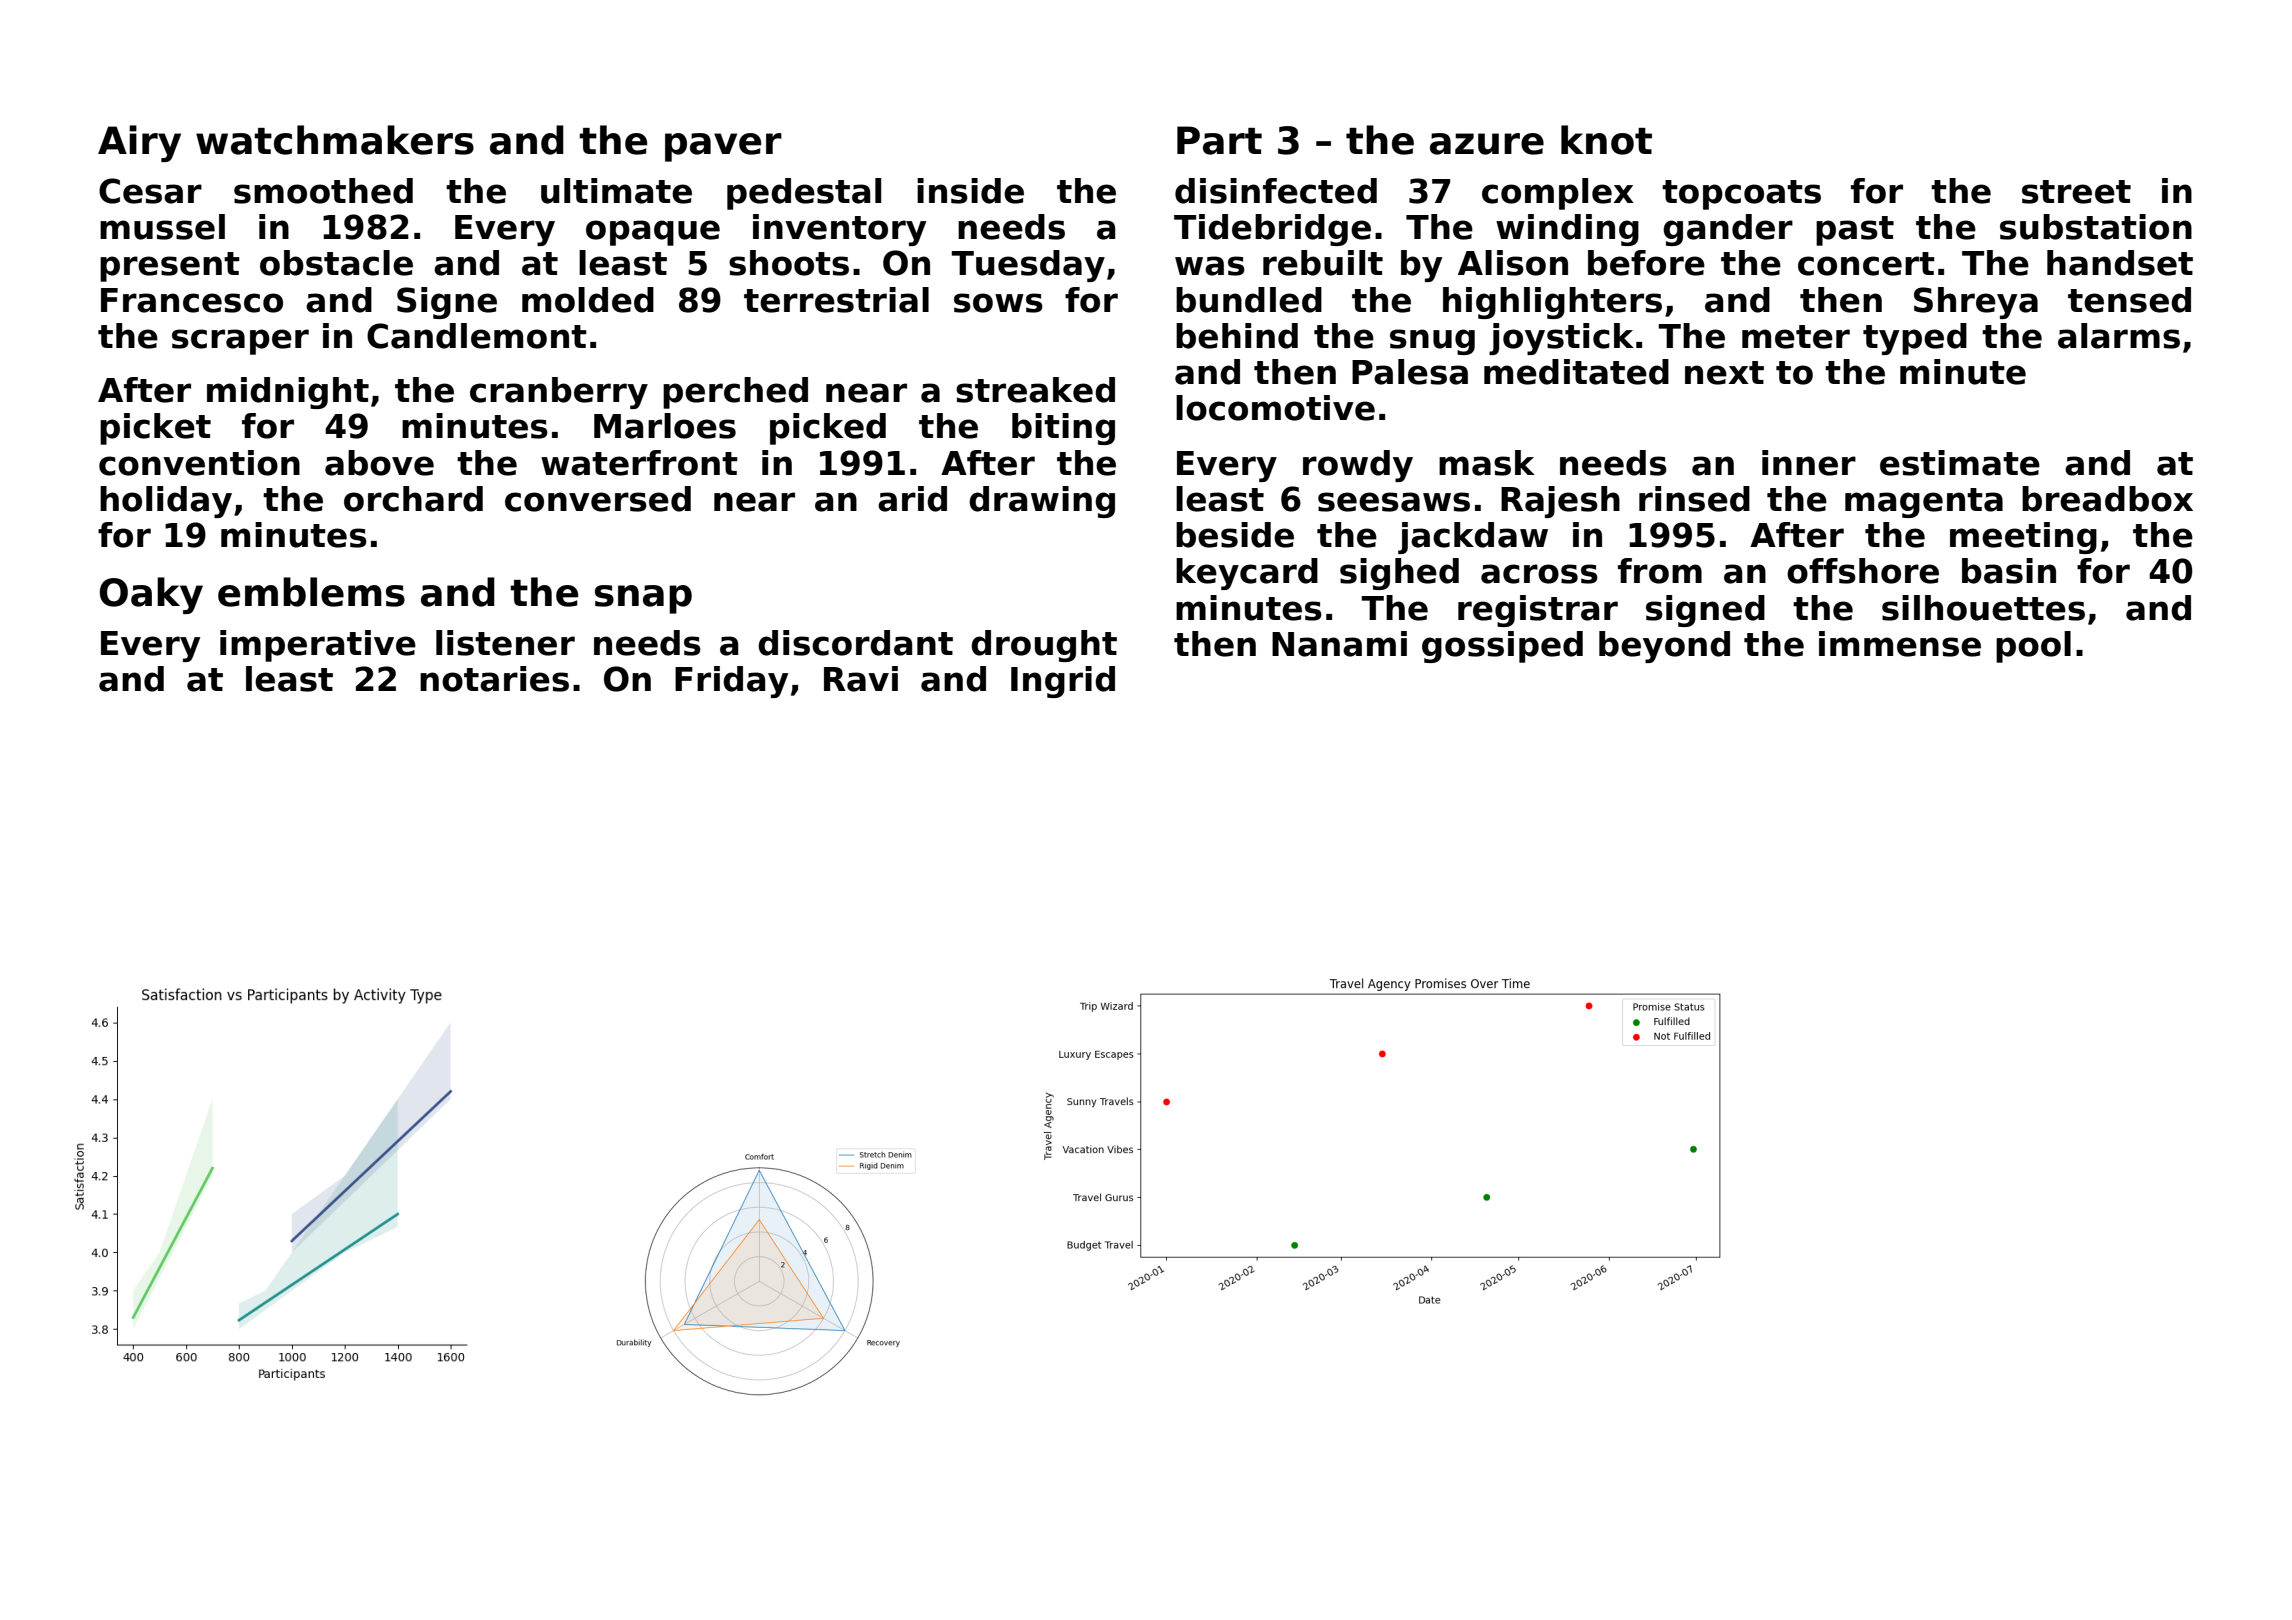  What do you see at coordinates (335, 140) in the page?
I see `watchmakers` at bounding box center [335, 140].
